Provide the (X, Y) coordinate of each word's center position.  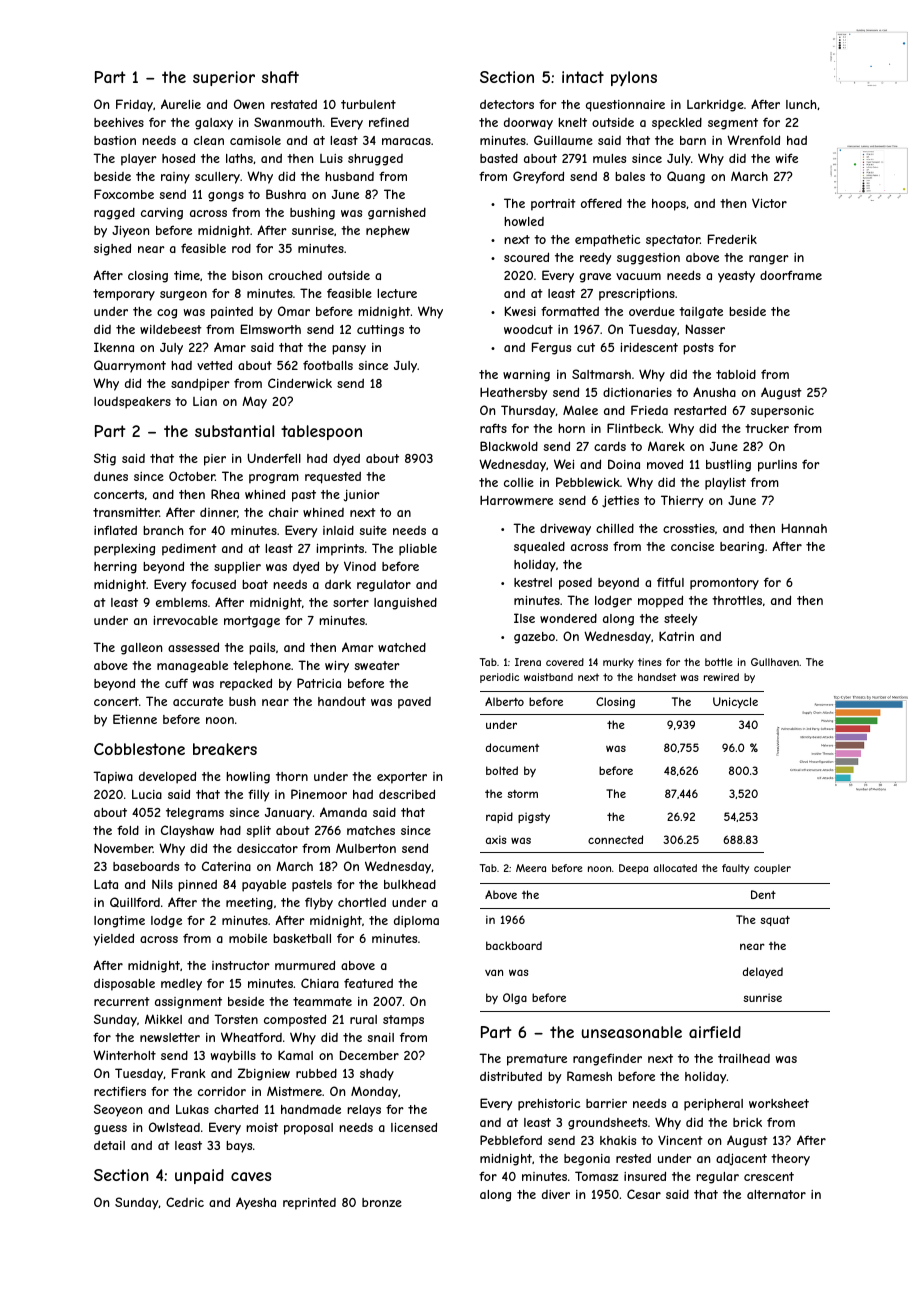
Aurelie (181, 104)
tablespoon (321, 432)
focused (213, 584)
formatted (570, 311)
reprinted (309, 1204)
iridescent (649, 347)
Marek (666, 446)
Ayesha (256, 1203)
